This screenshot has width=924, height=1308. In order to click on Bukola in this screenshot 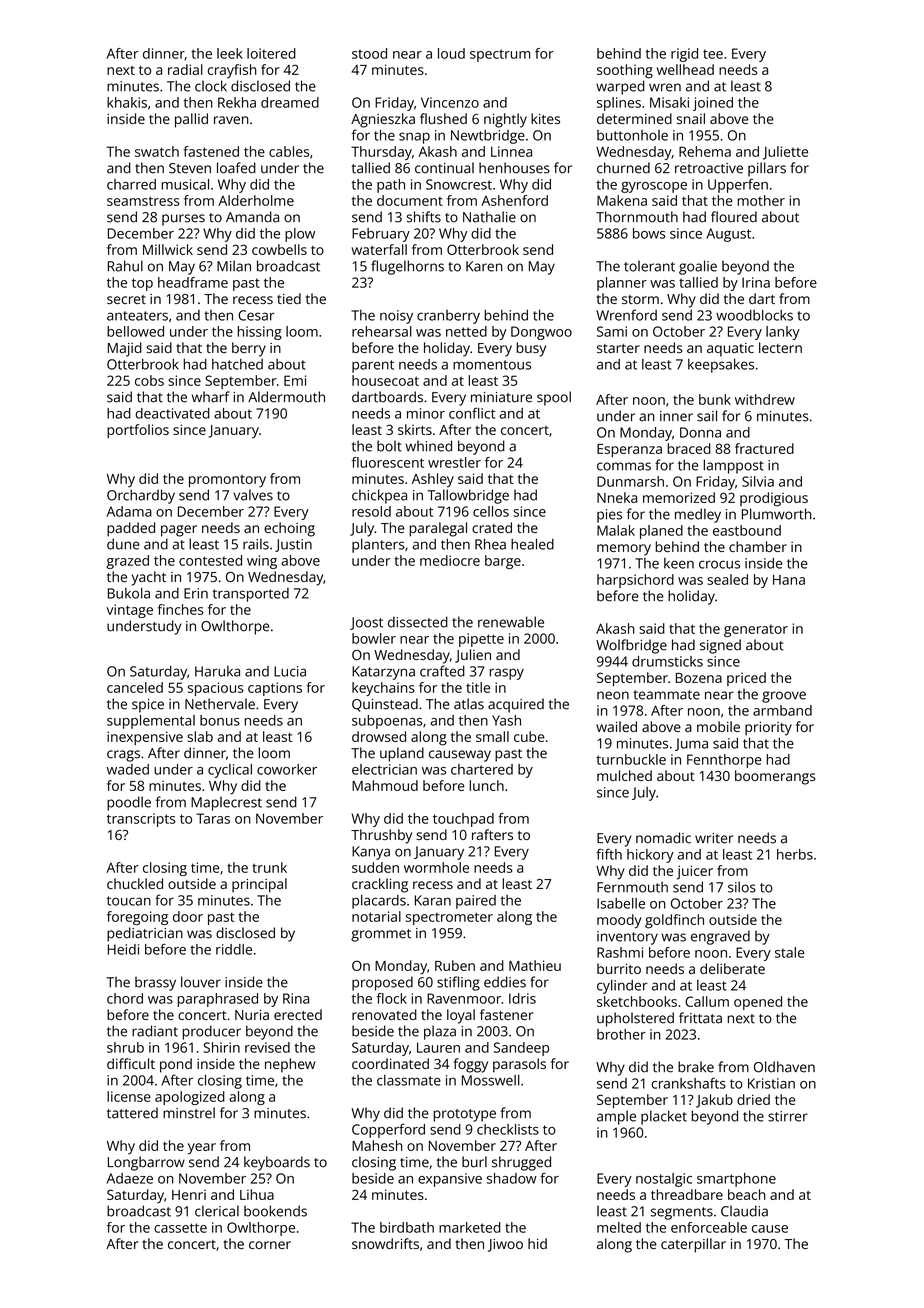, I will do `click(129, 593)`.
